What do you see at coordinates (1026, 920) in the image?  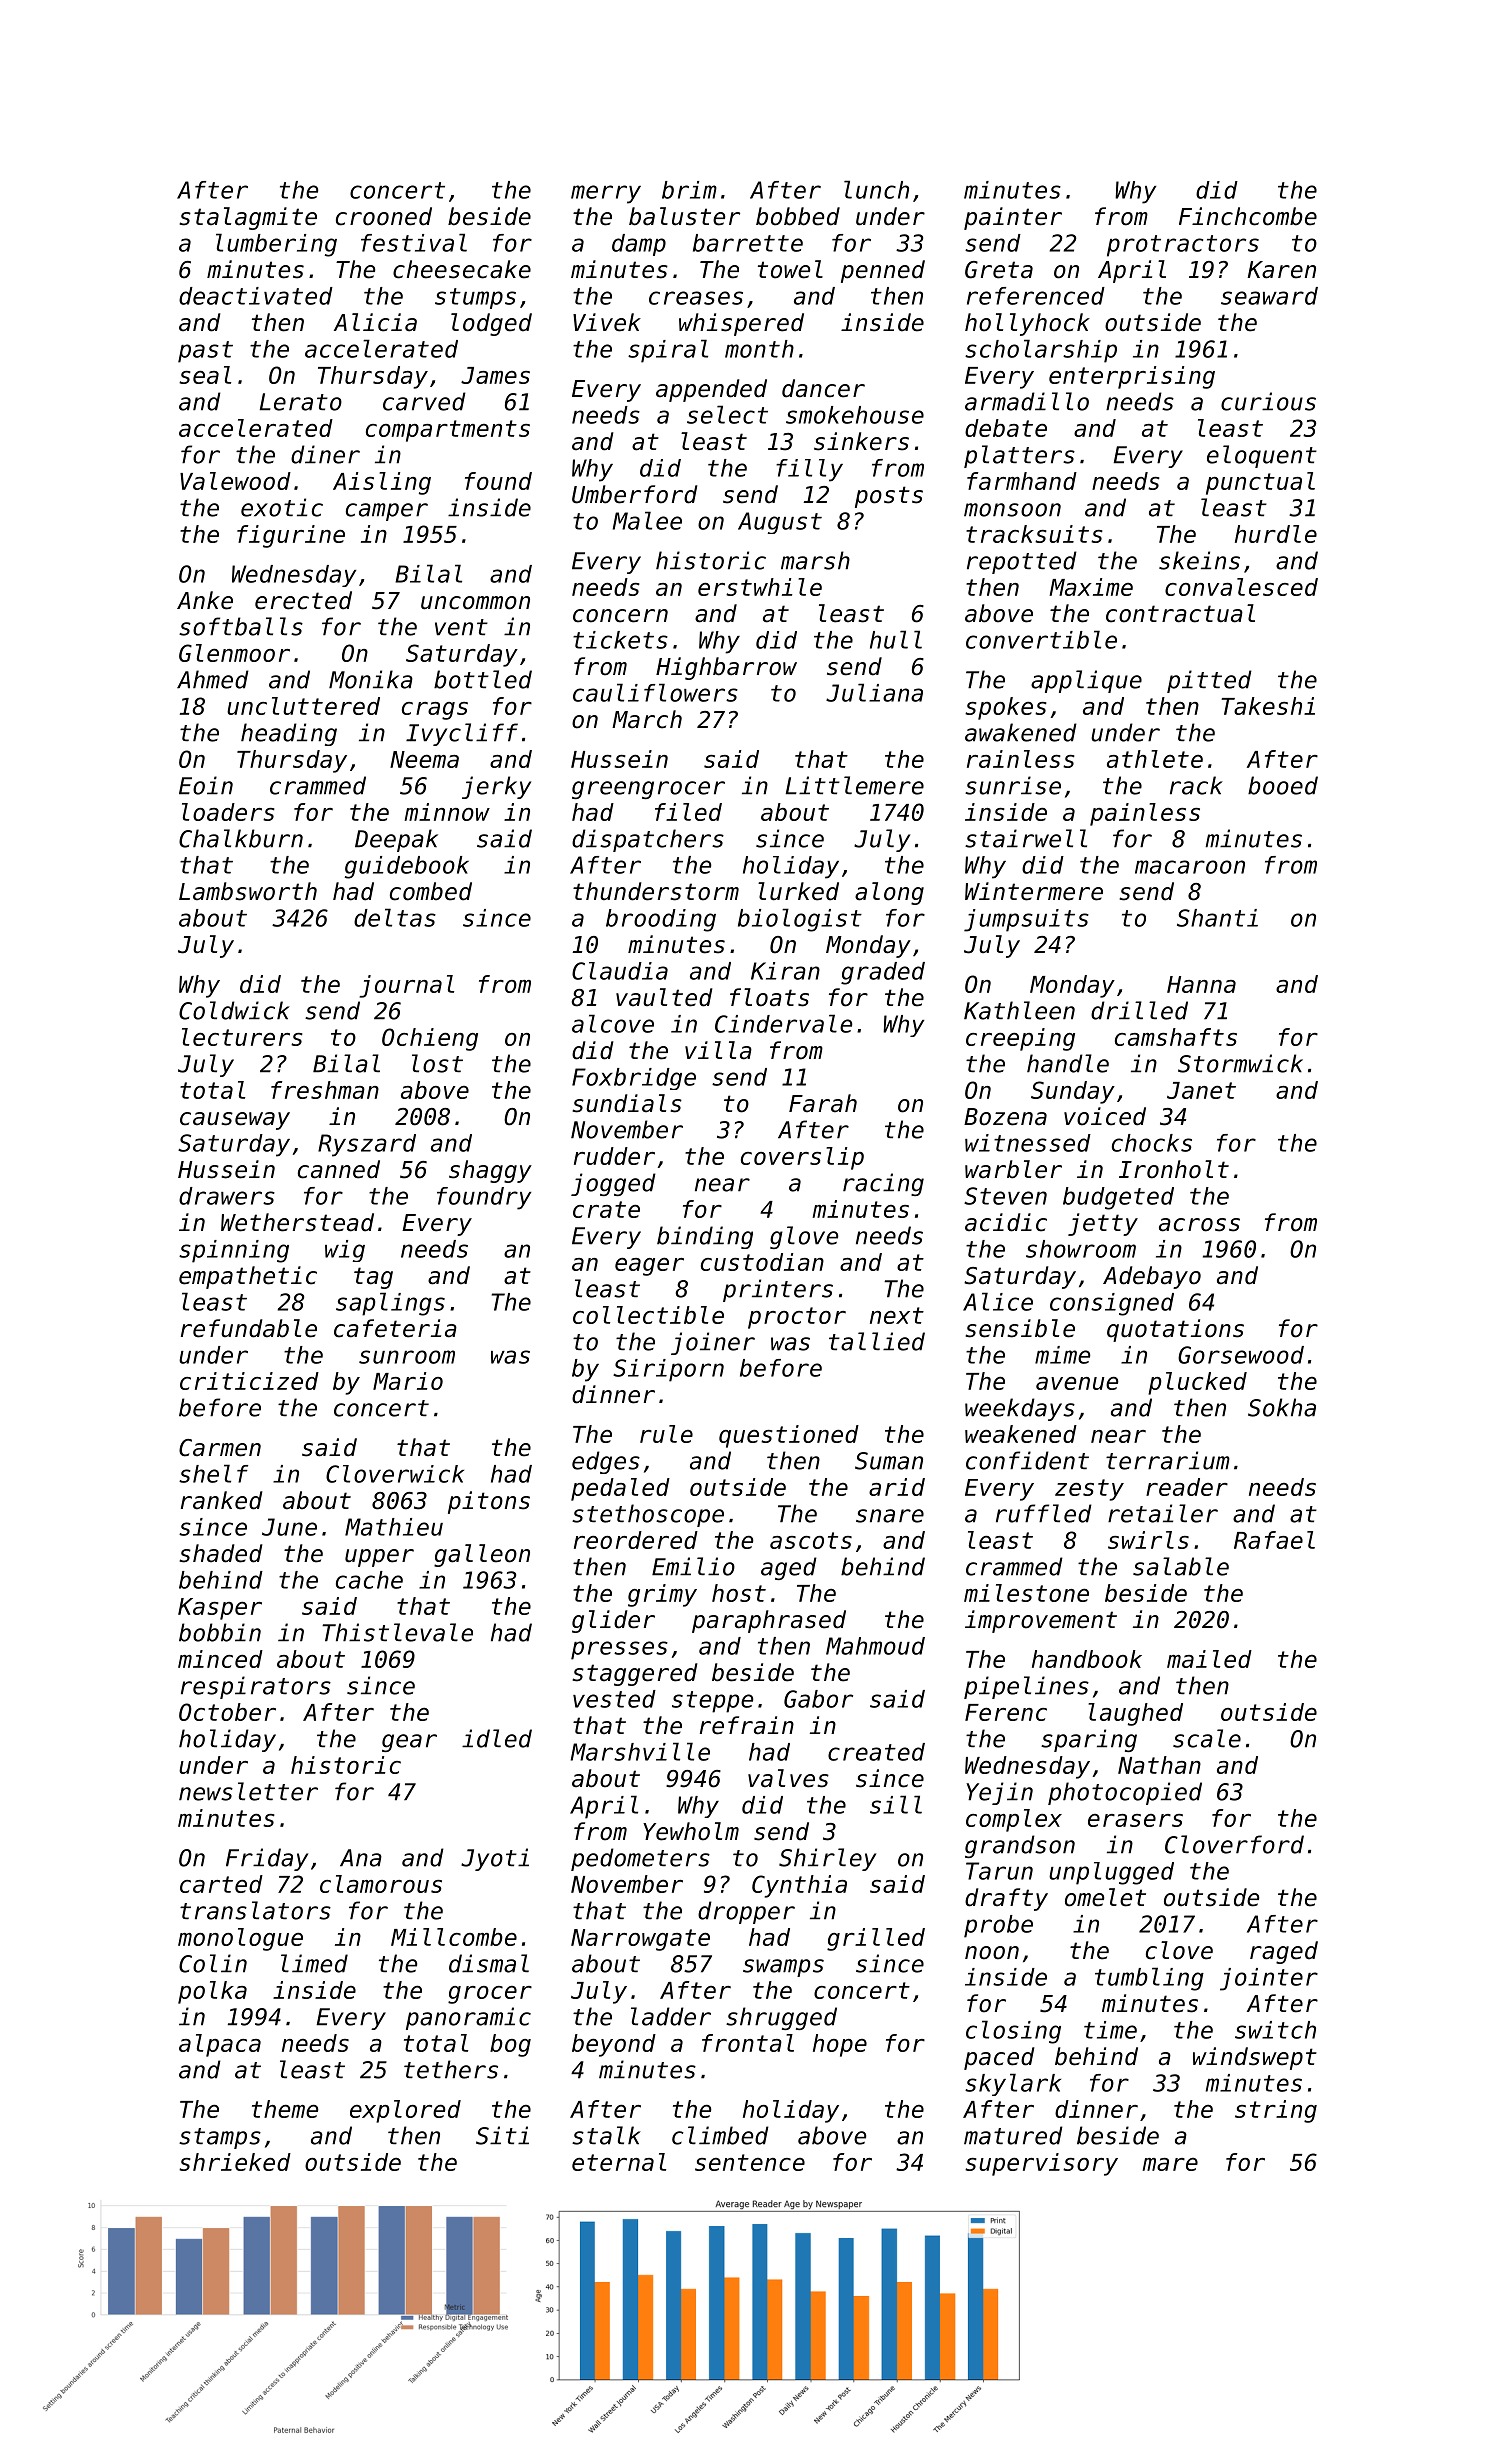 I see `jumpsuits` at bounding box center [1026, 920].
